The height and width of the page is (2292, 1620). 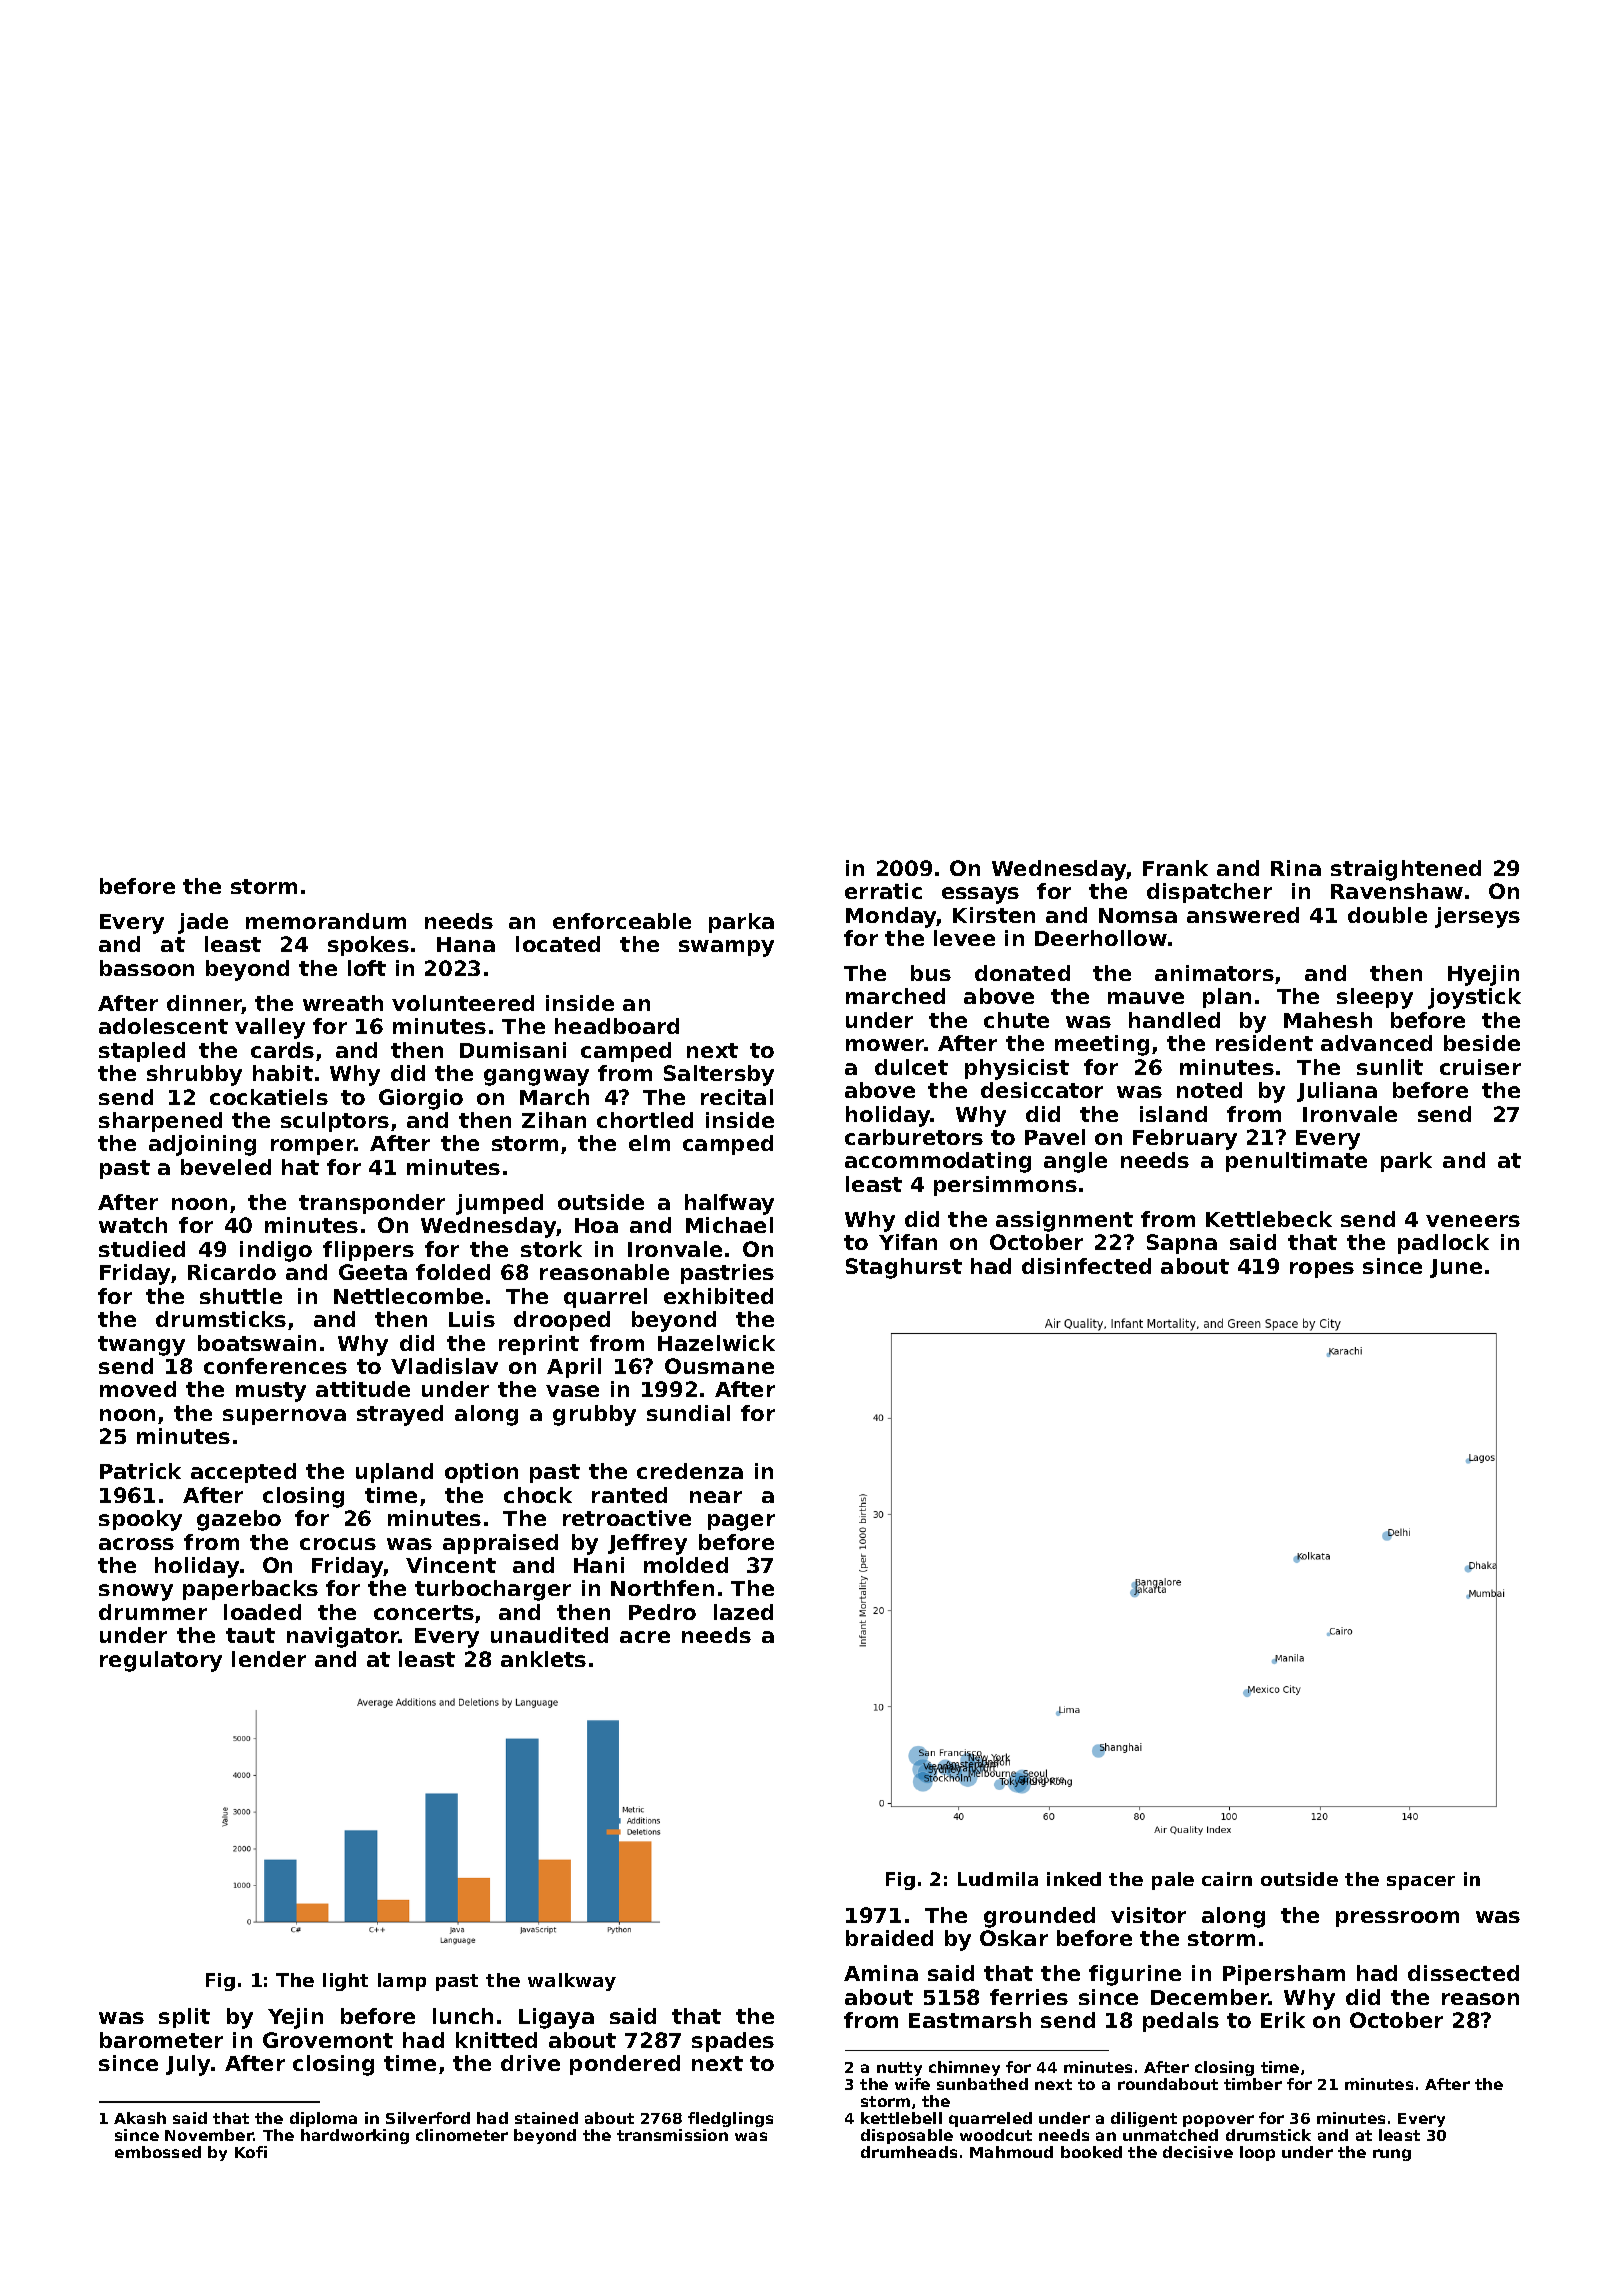 I want to click on cruiser, so click(x=1480, y=1067).
